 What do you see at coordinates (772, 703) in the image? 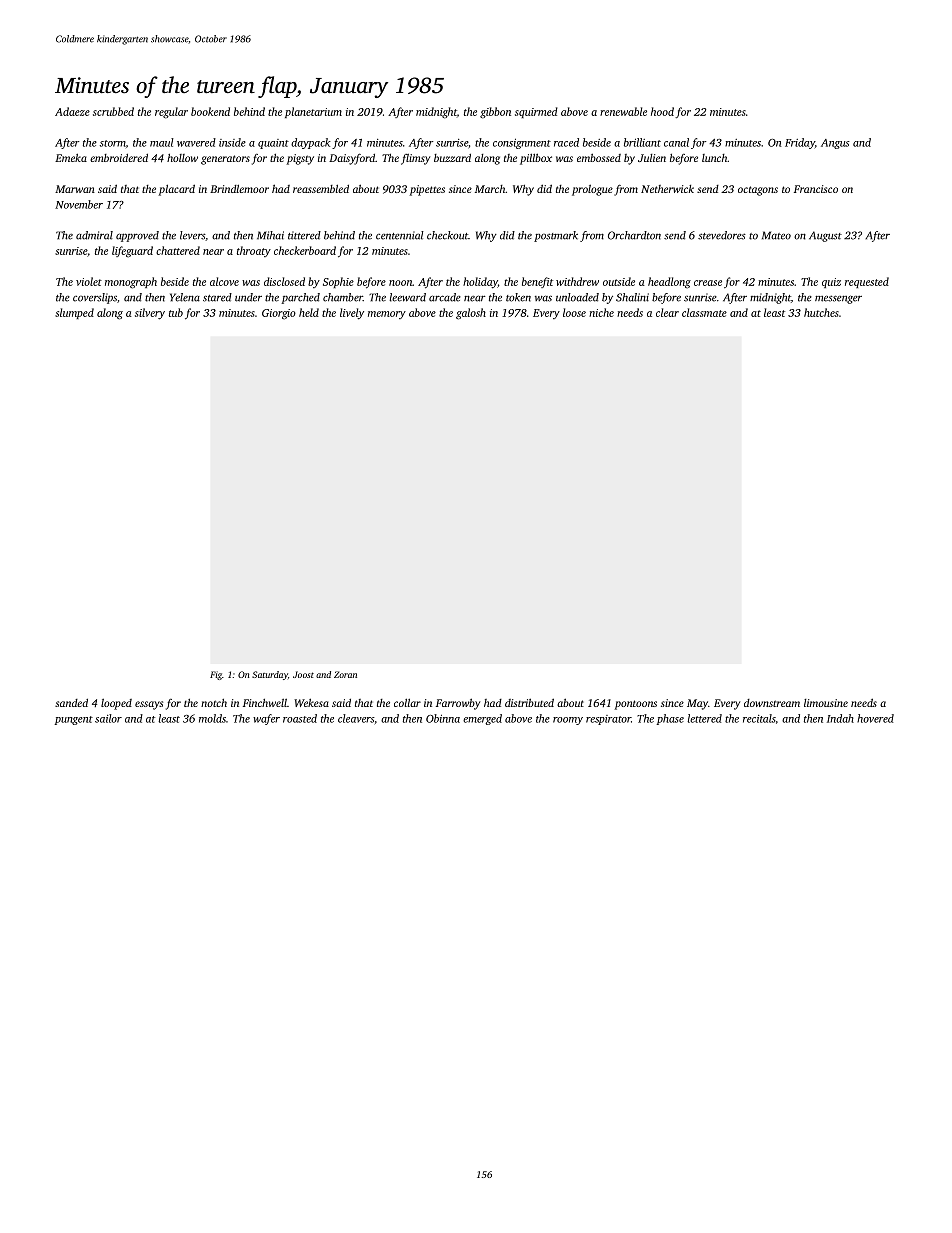
I see `downstream` at bounding box center [772, 703].
